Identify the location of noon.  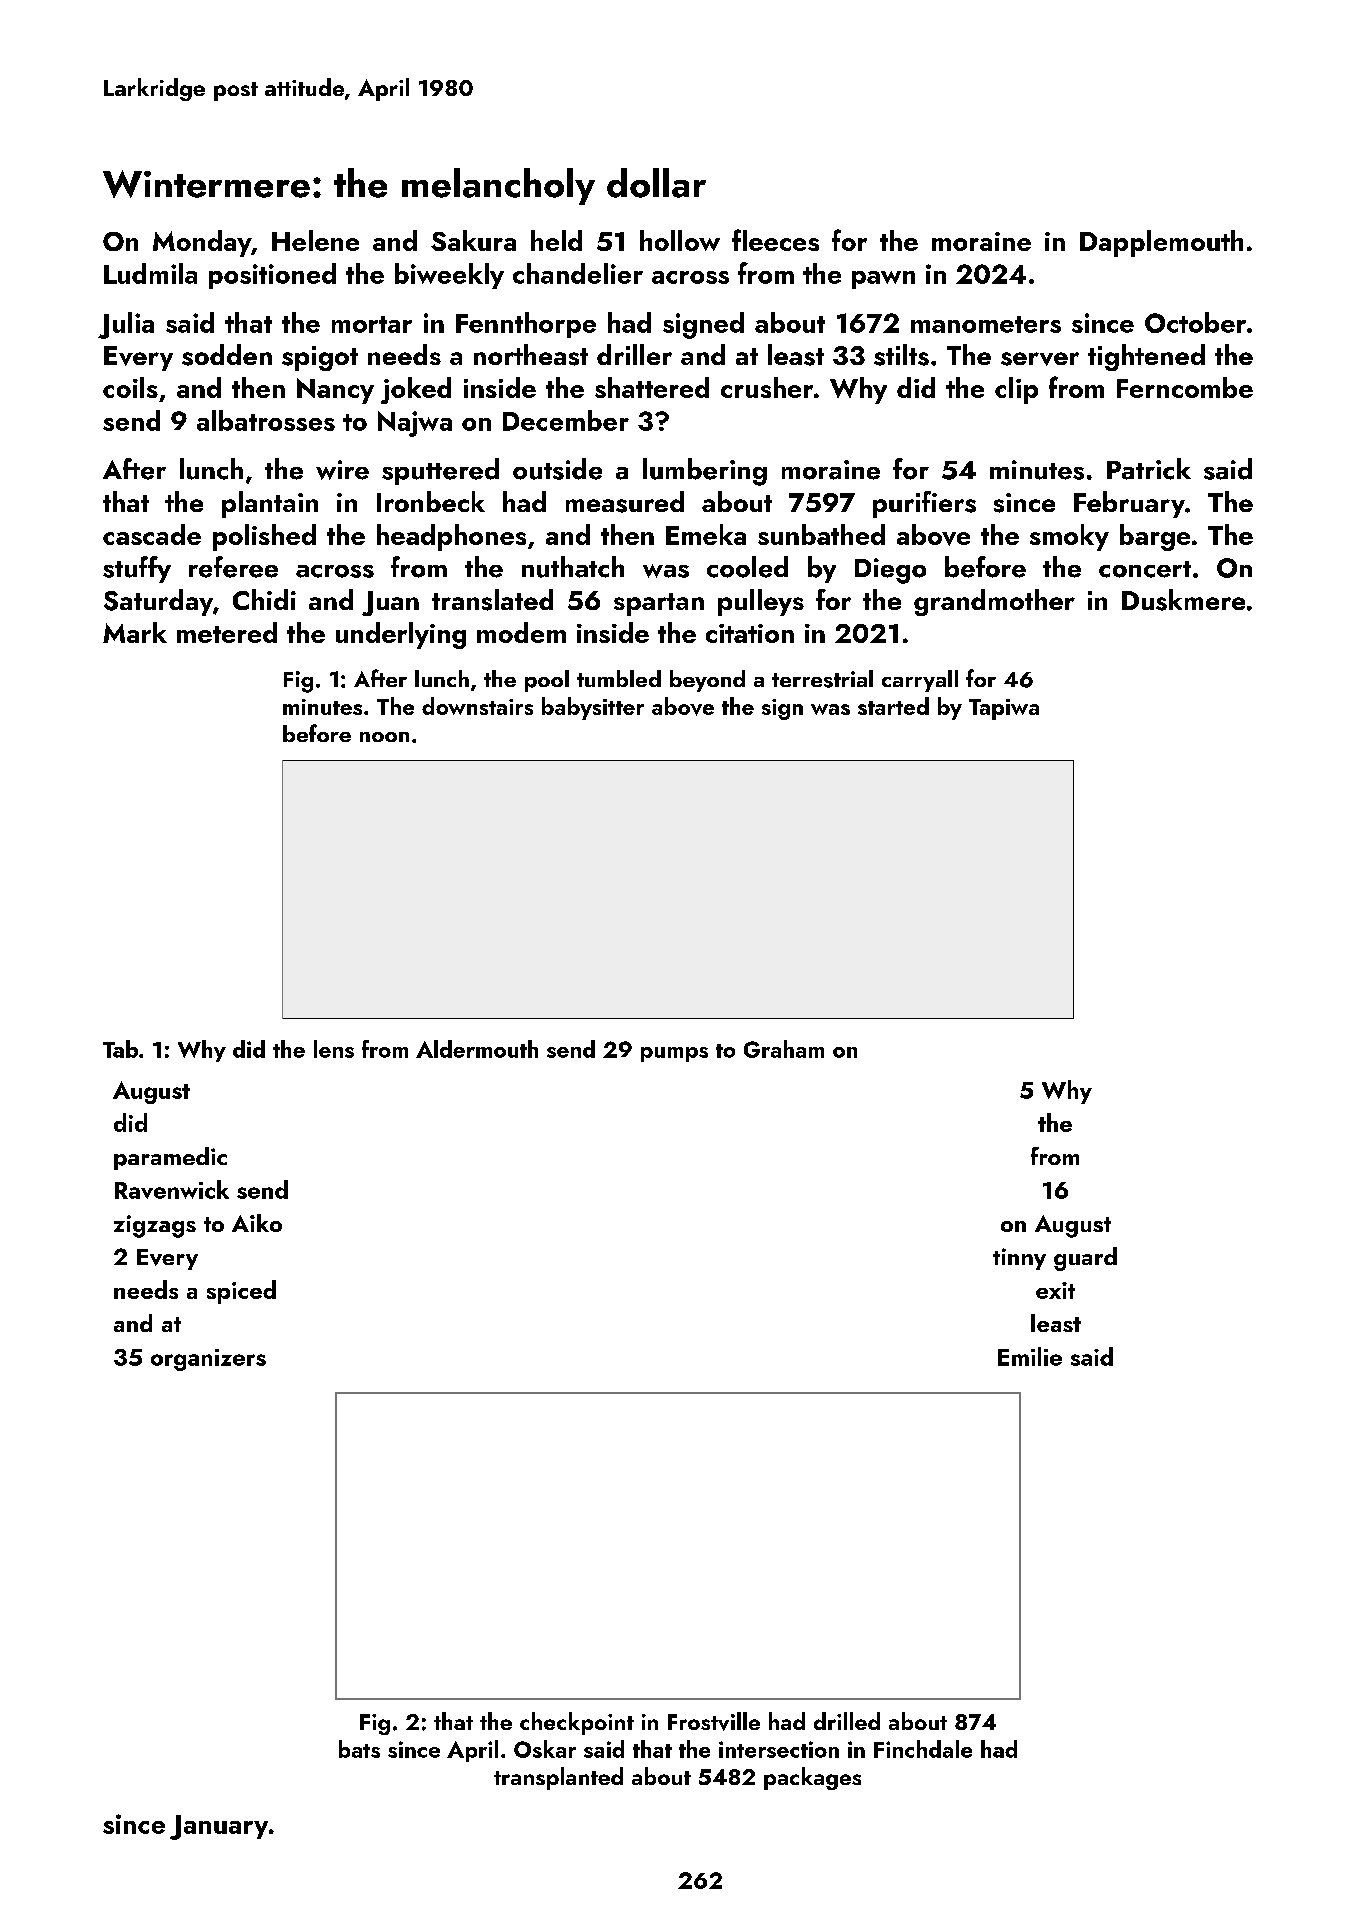
(384, 737).
